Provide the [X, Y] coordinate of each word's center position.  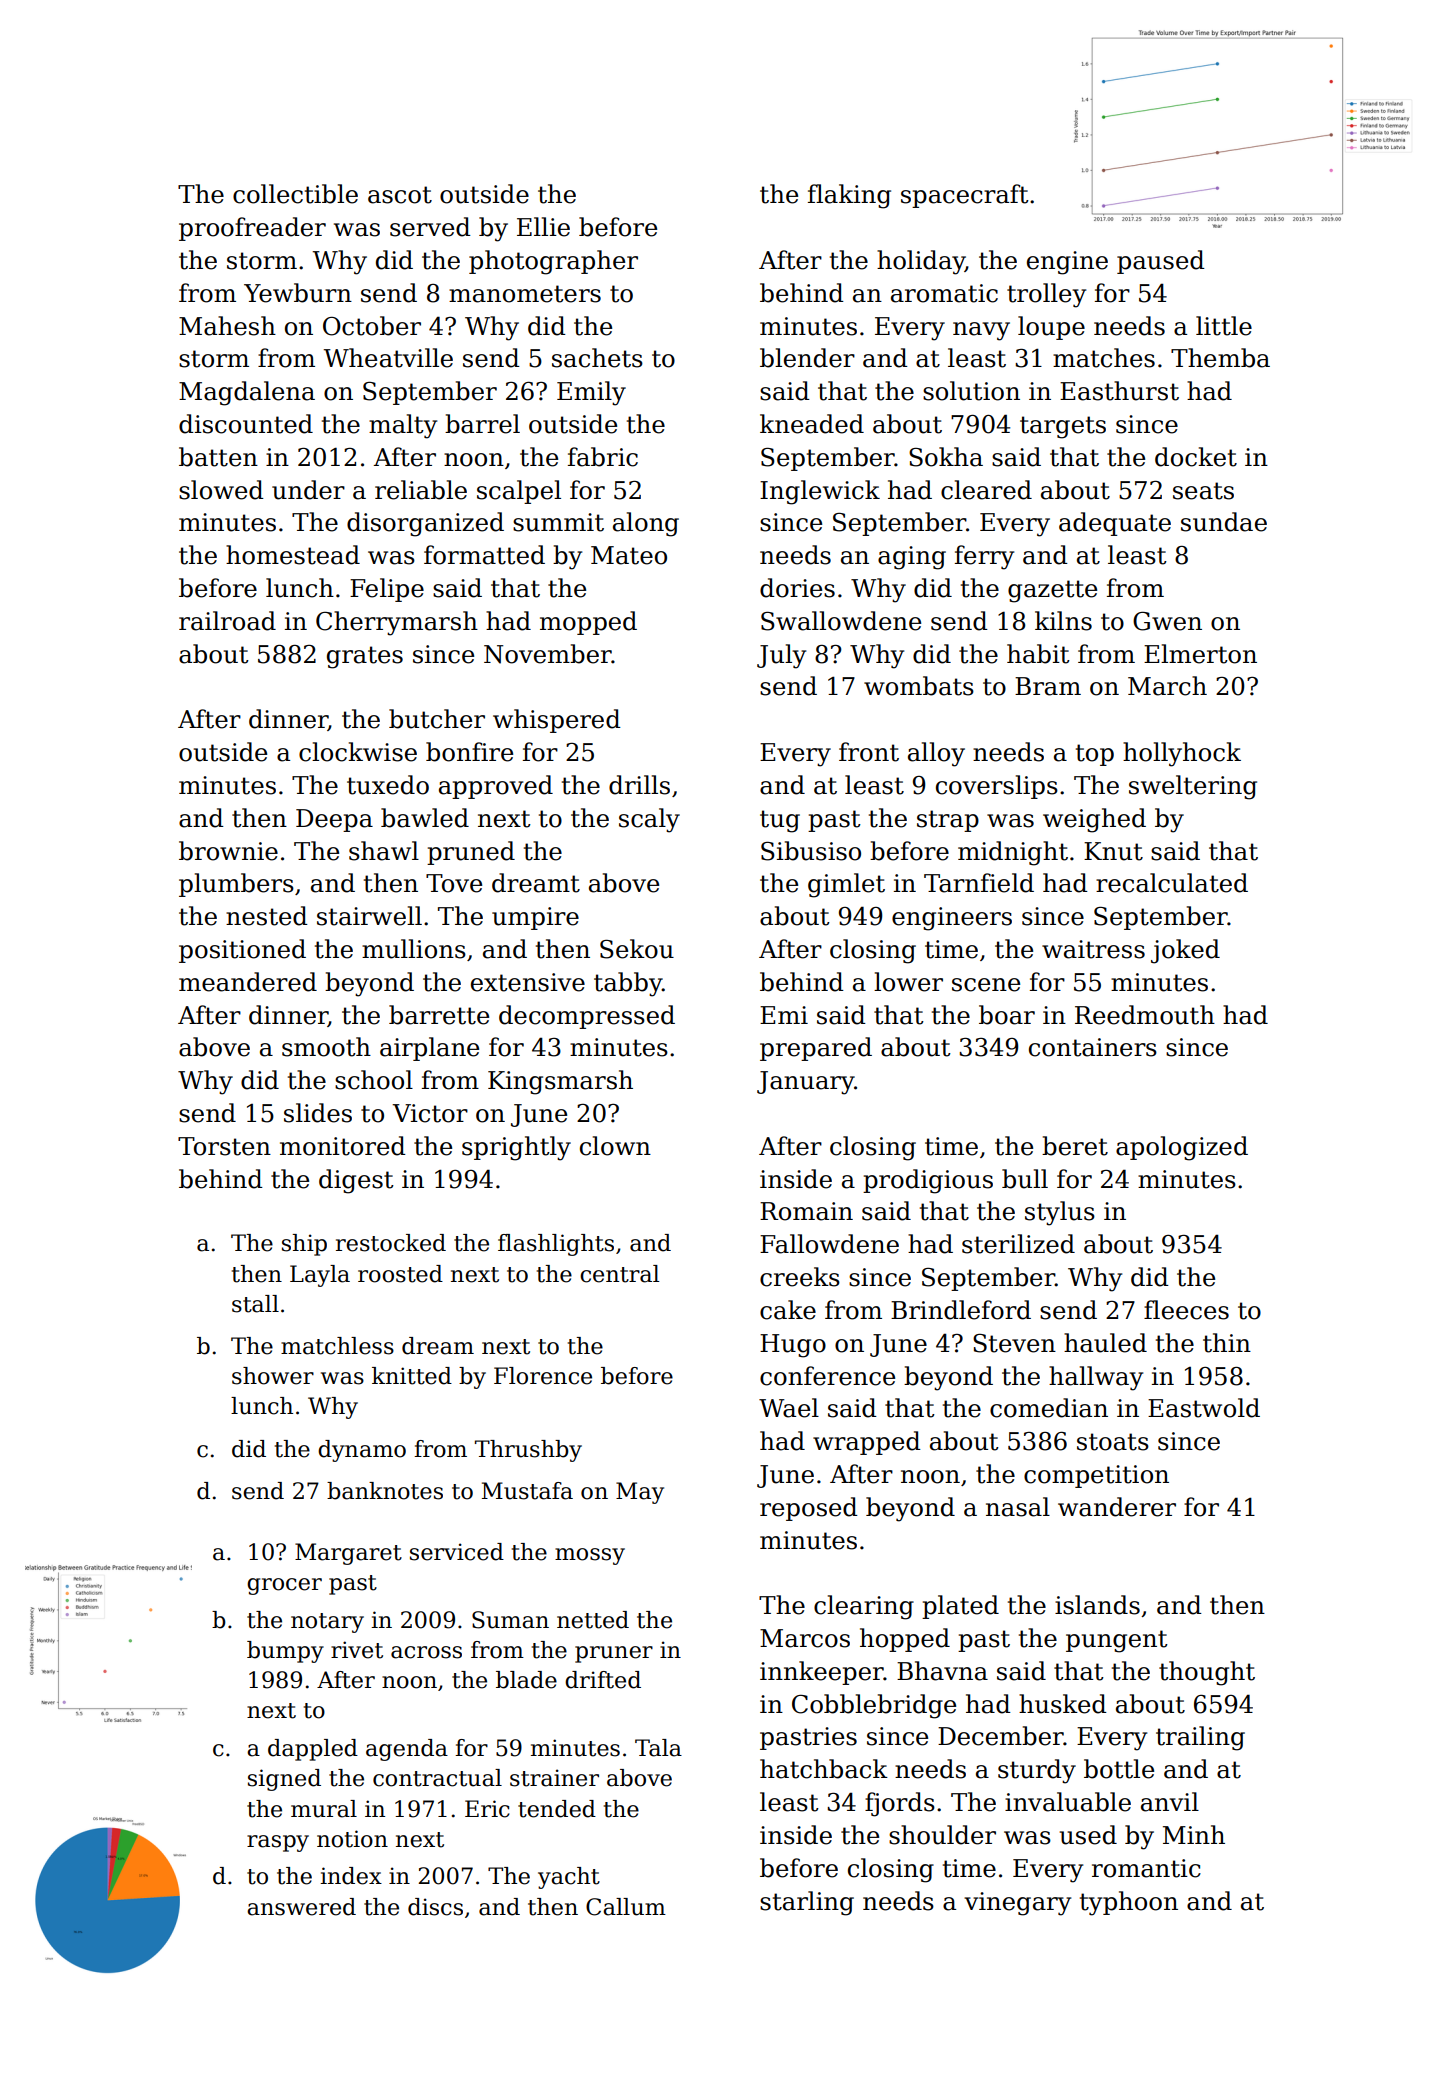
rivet [357, 1650]
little [1224, 326]
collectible [295, 194]
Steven [1014, 1343]
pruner [614, 1654]
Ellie [543, 227]
